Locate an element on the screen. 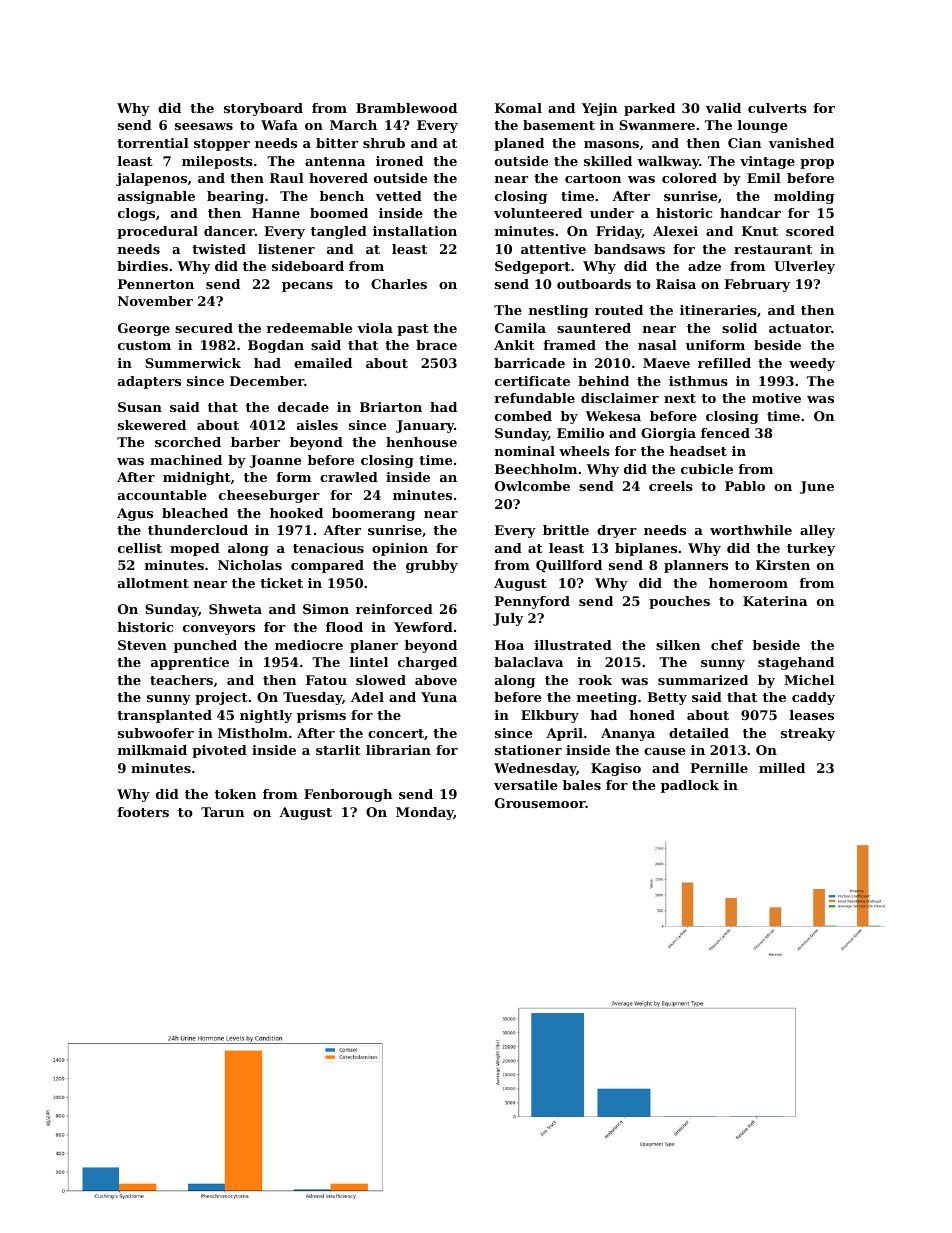 This screenshot has width=952, height=1233. Steven is located at coordinates (142, 645).
